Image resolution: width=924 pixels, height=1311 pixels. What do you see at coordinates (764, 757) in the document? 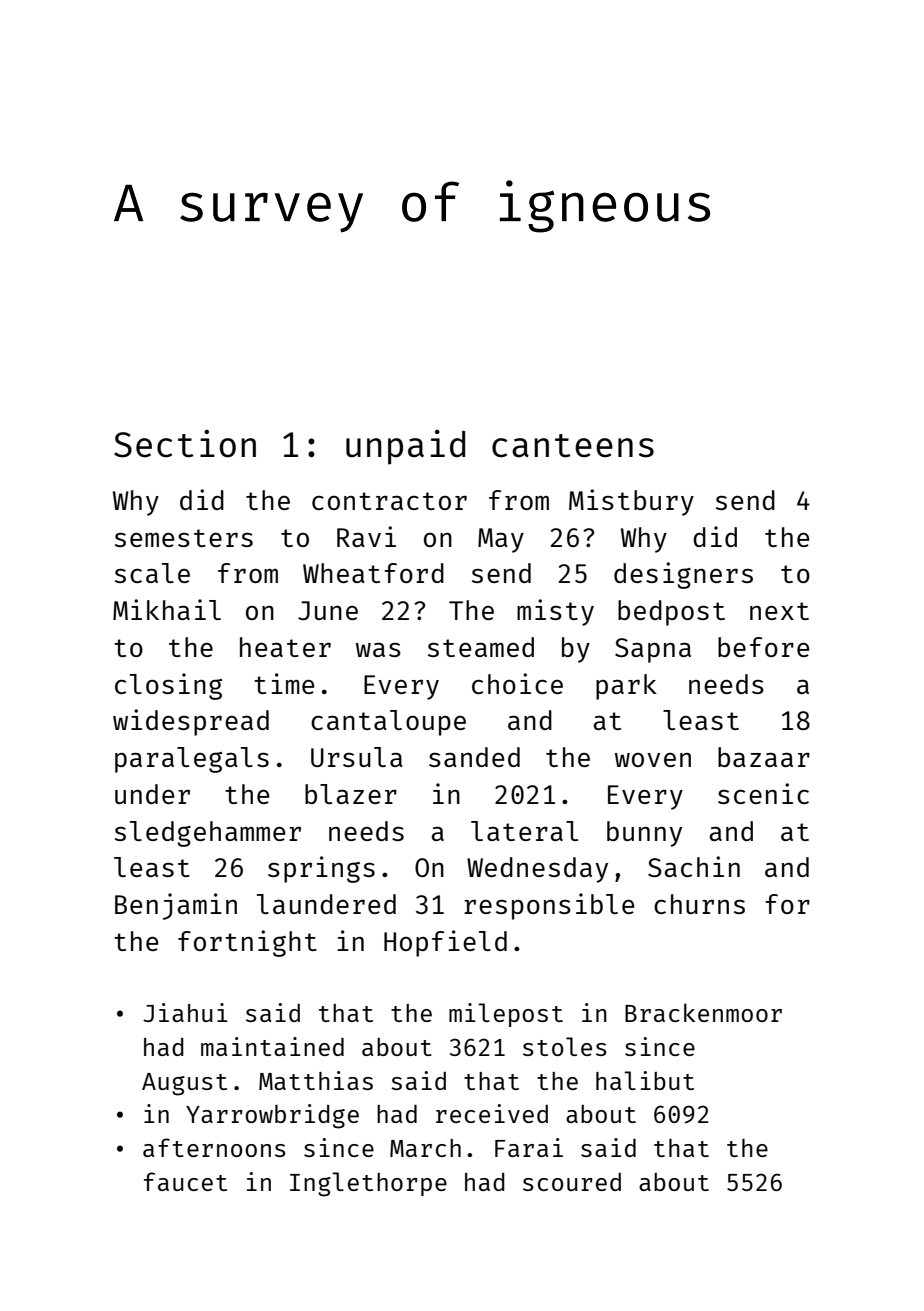
I see `bazaar` at bounding box center [764, 757].
